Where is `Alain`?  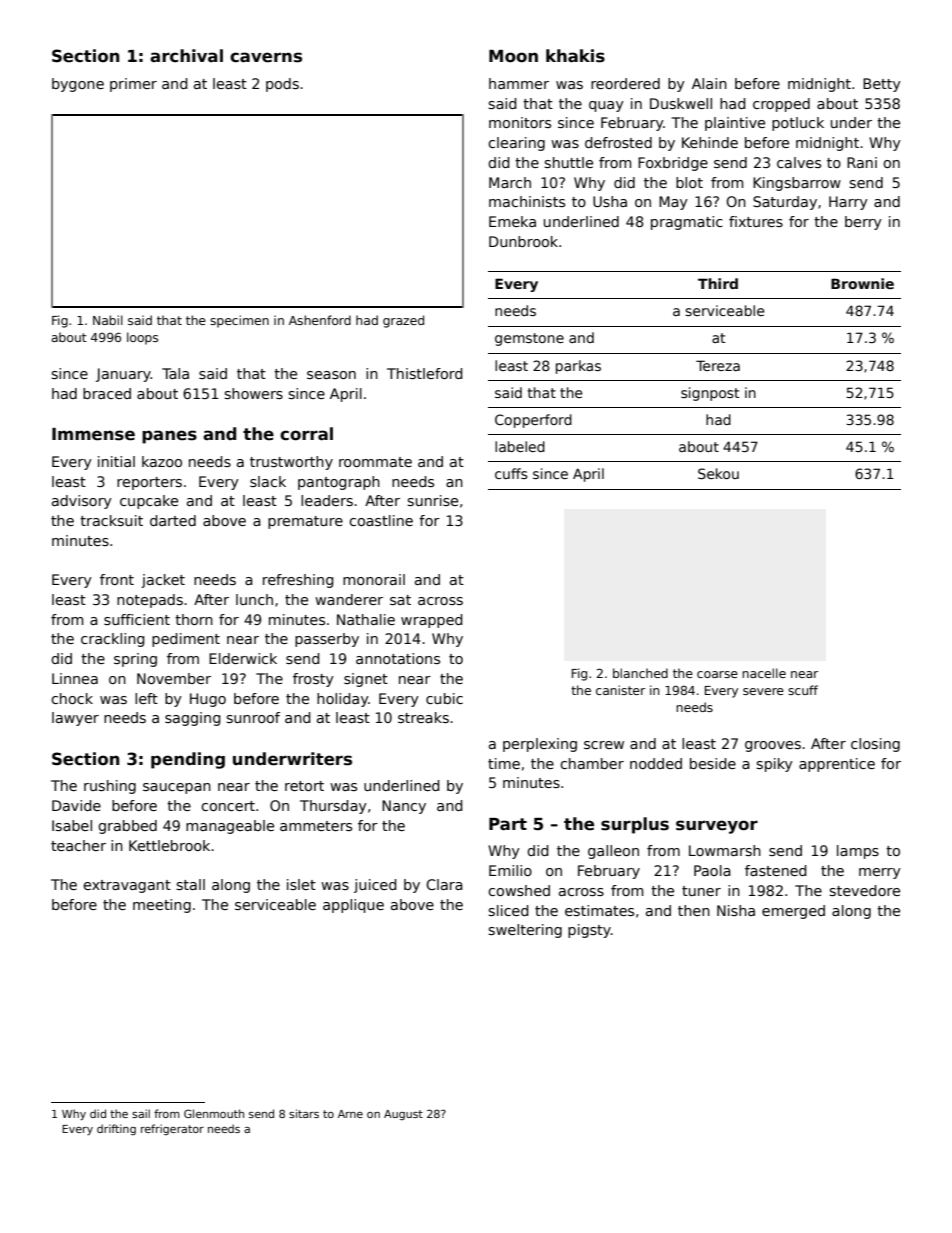 Alain is located at coordinates (709, 83).
